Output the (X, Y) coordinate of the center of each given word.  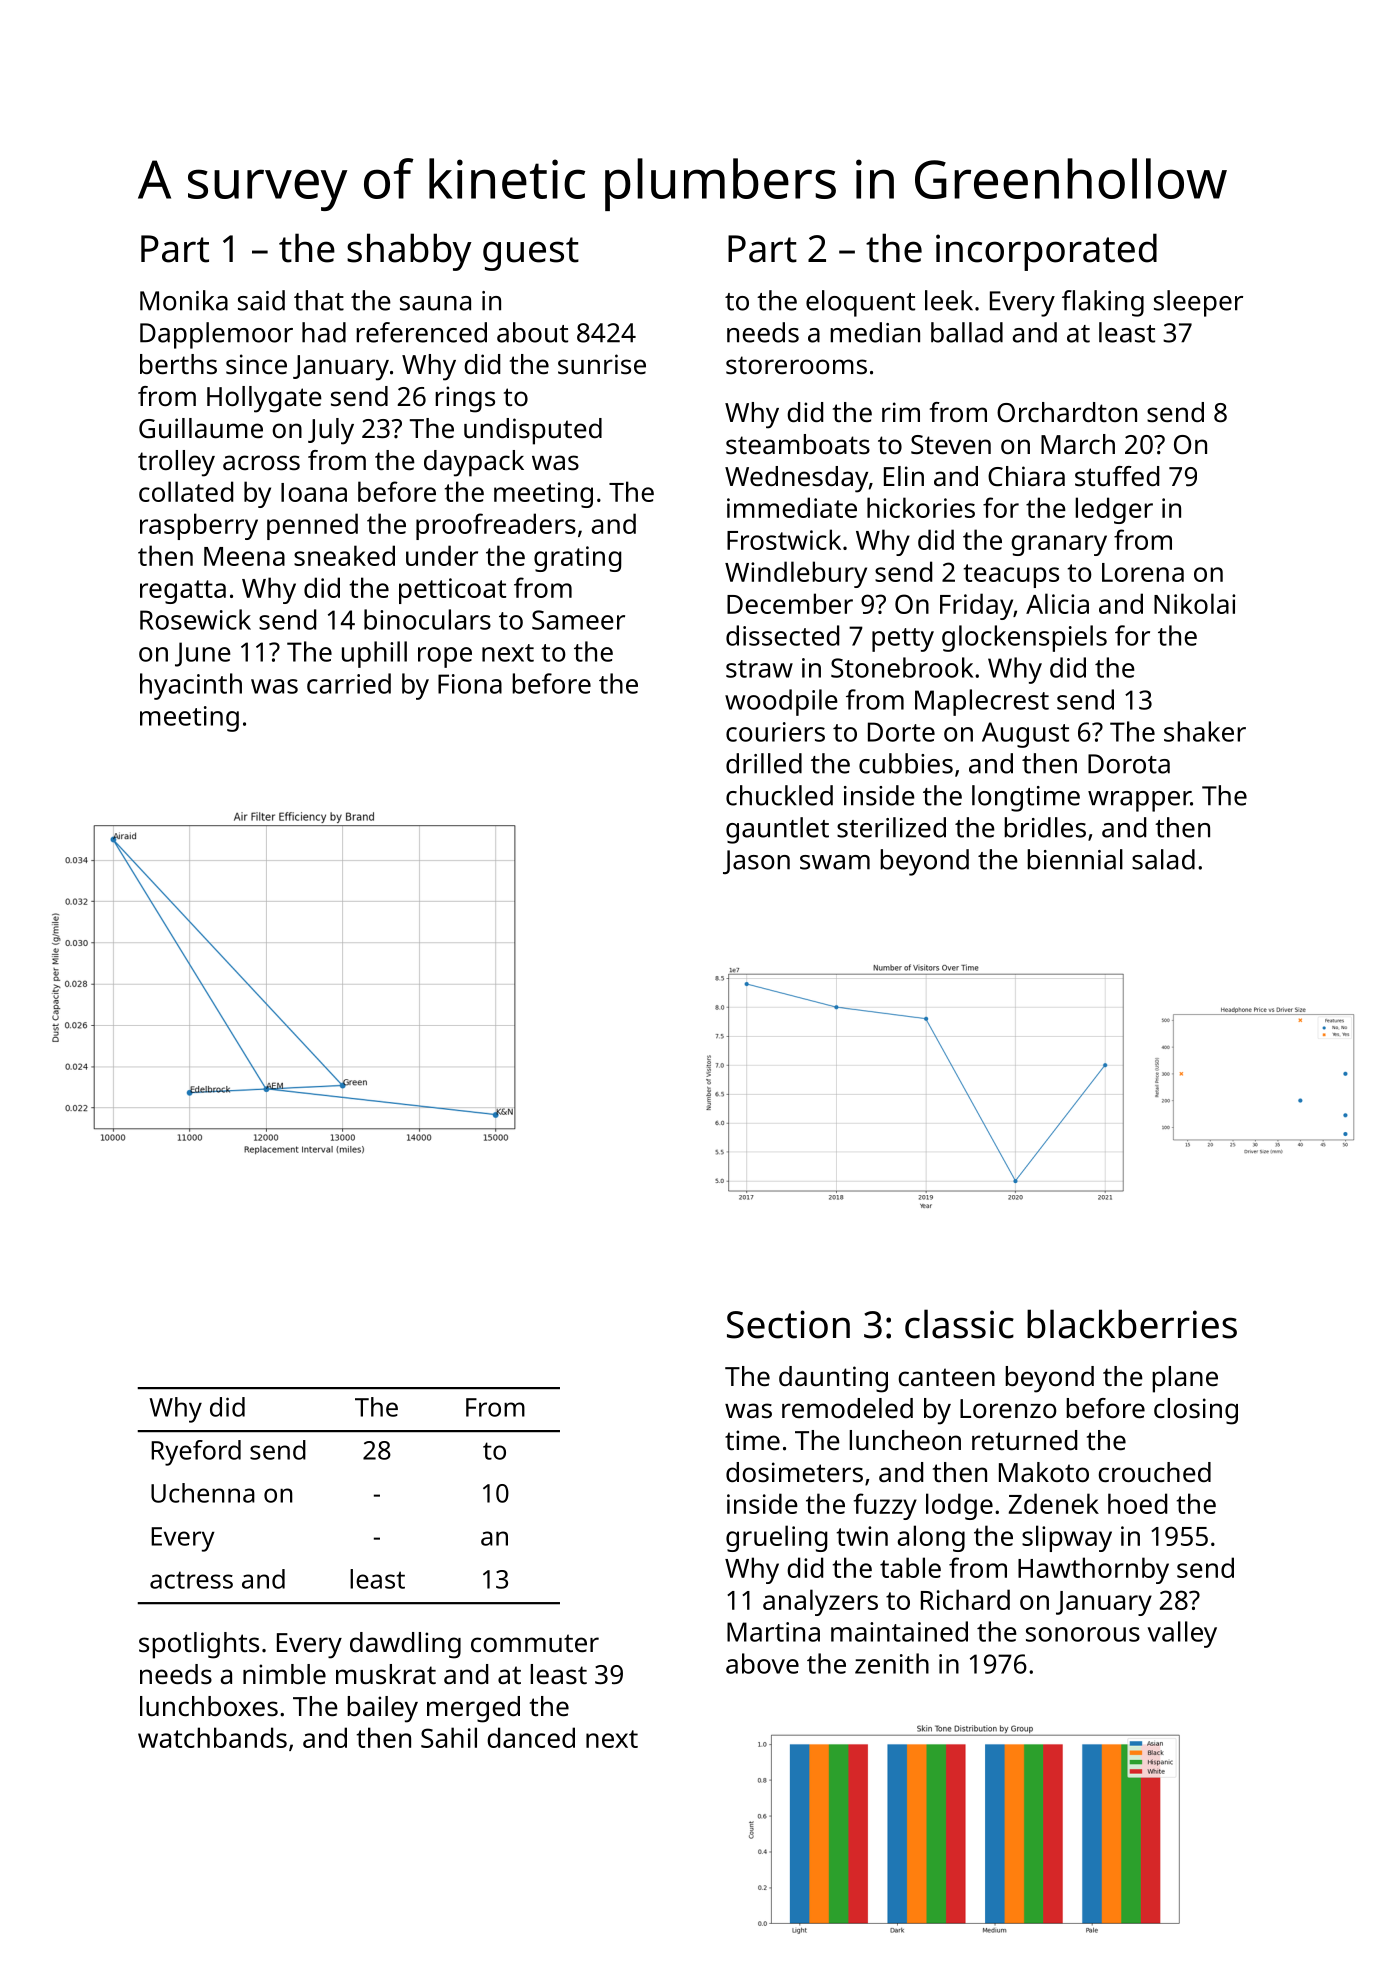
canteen (946, 1377)
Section (788, 1324)
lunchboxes (209, 1706)
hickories (921, 507)
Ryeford (196, 1453)
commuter (535, 1643)
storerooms (796, 365)
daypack (474, 463)
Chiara (1026, 476)
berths (178, 364)
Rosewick (195, 619)
